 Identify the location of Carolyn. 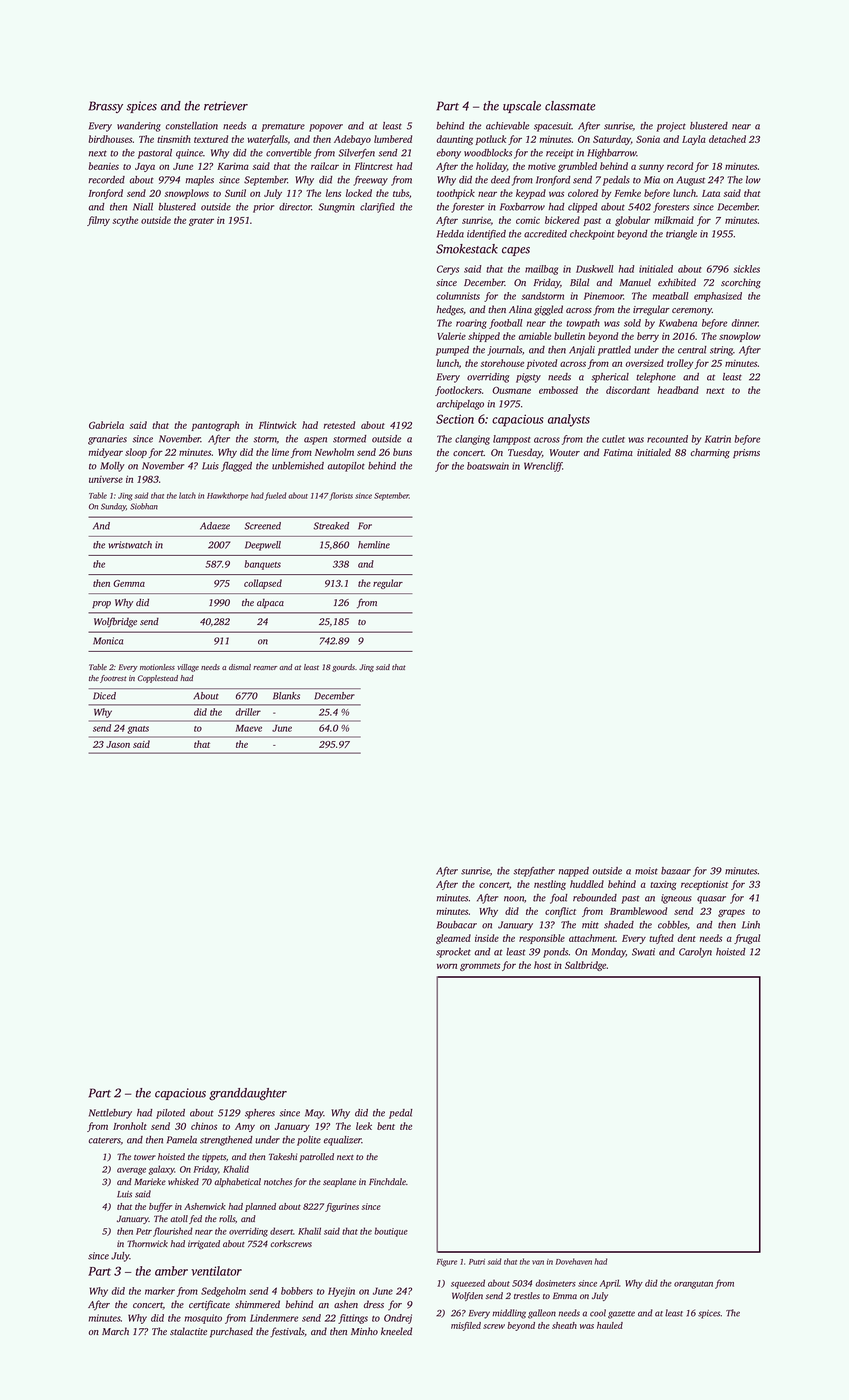
(695, 953).
